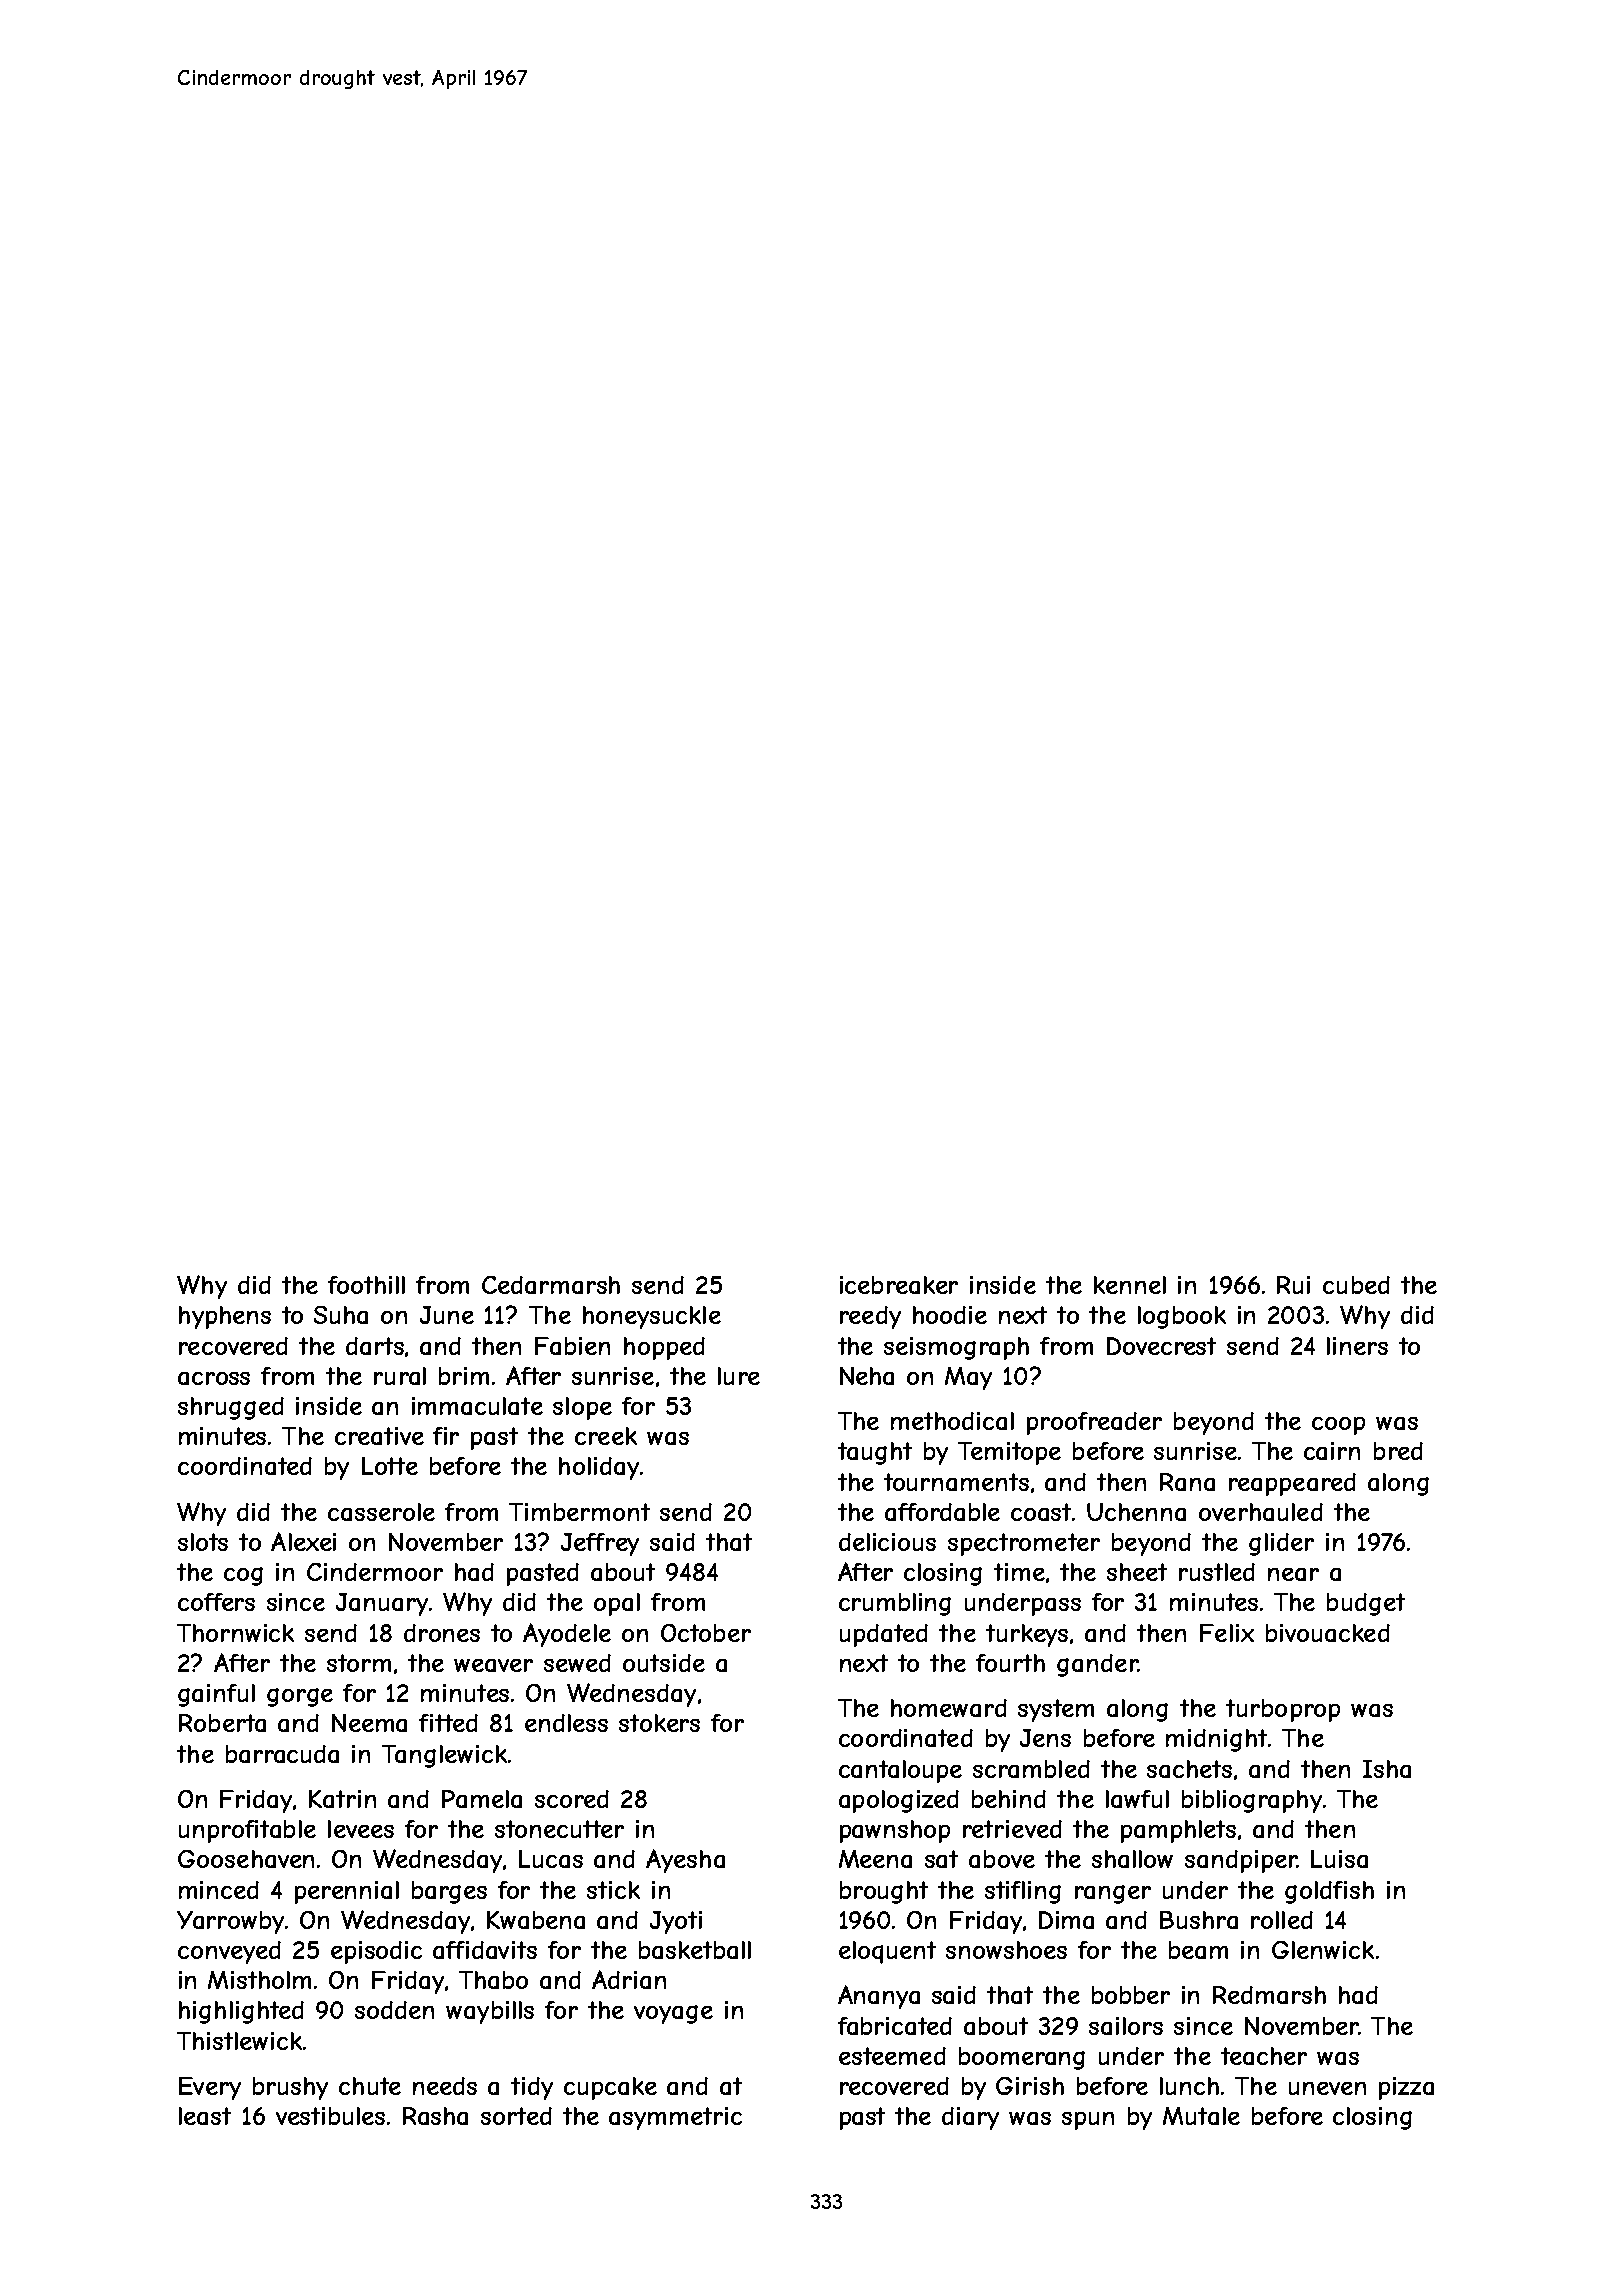 The width and height of the screenshot is (1620, 2292). Describe the element at coordinates (435, 2116) in the screenshot. I see `Rasha` at that location.
